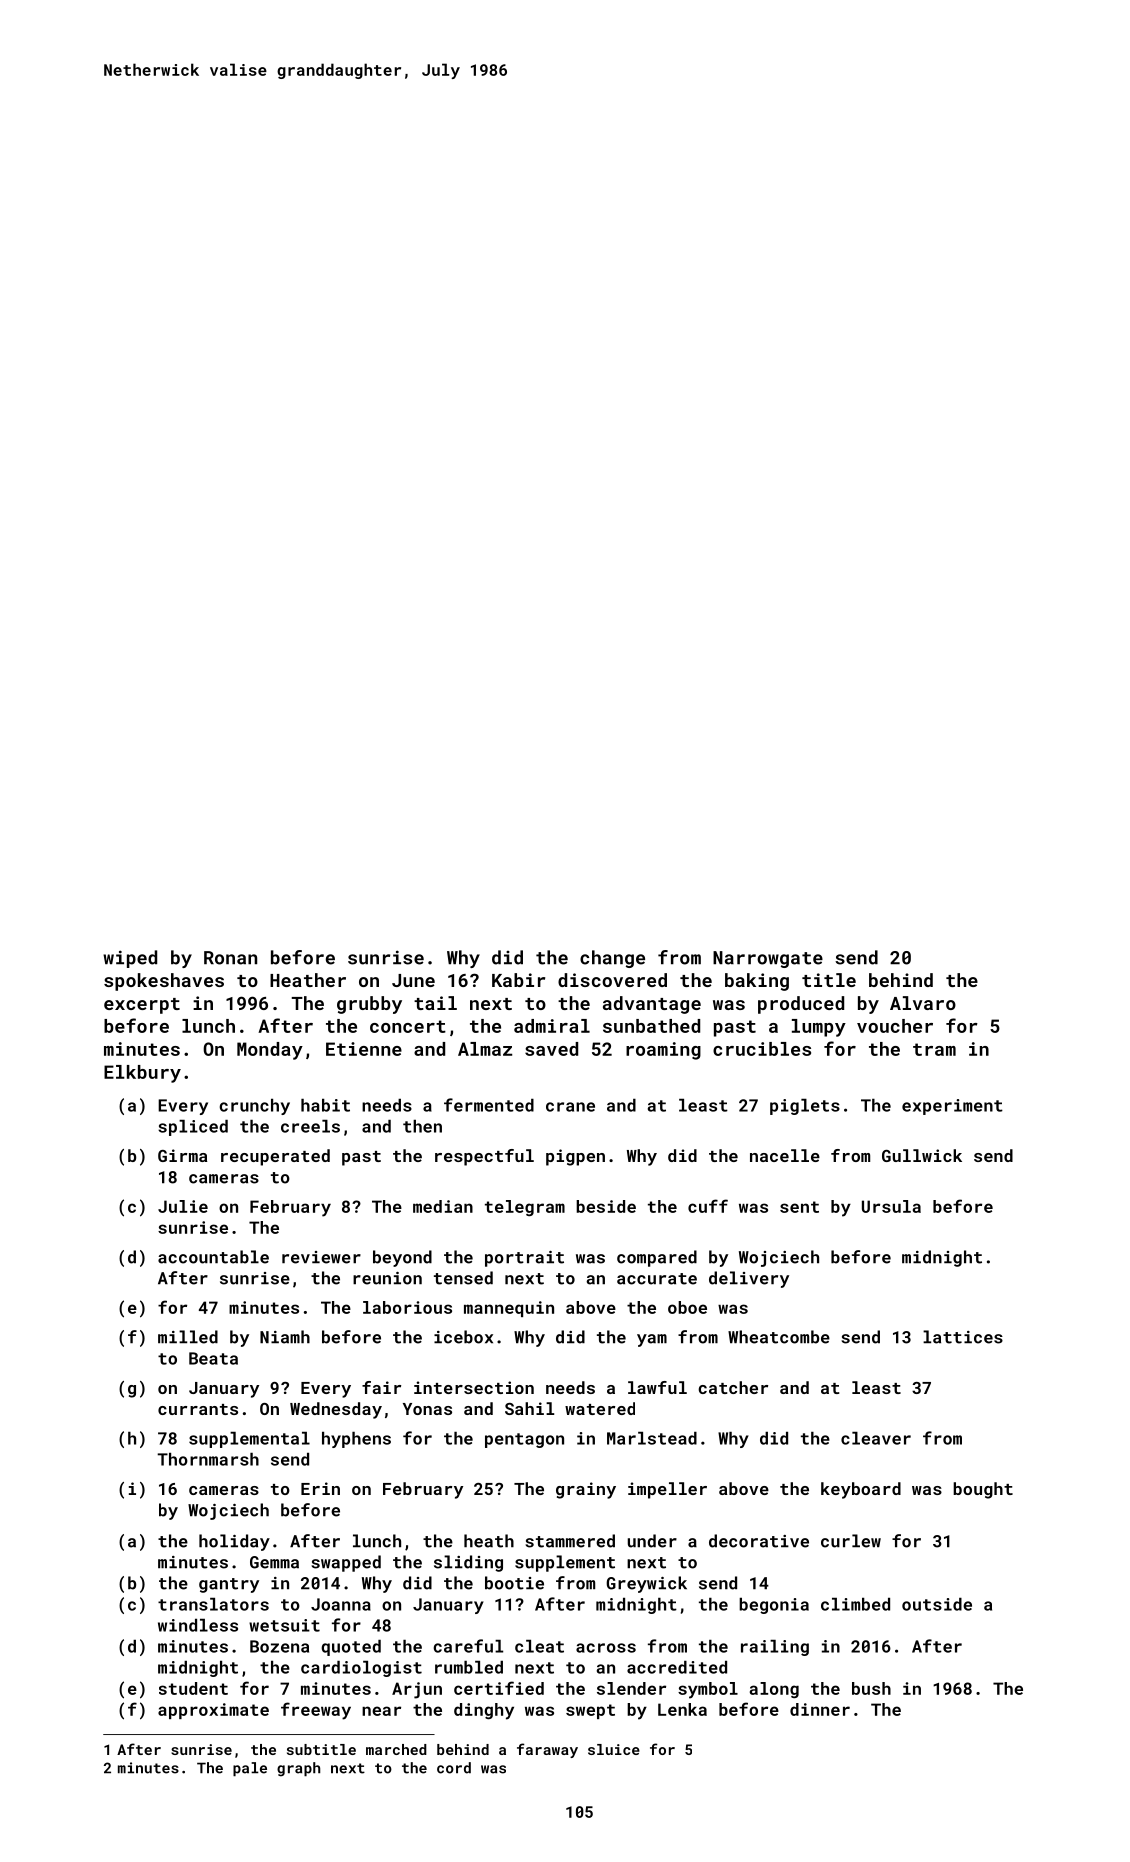  I want to click on sliding, so click(468, 1563).
